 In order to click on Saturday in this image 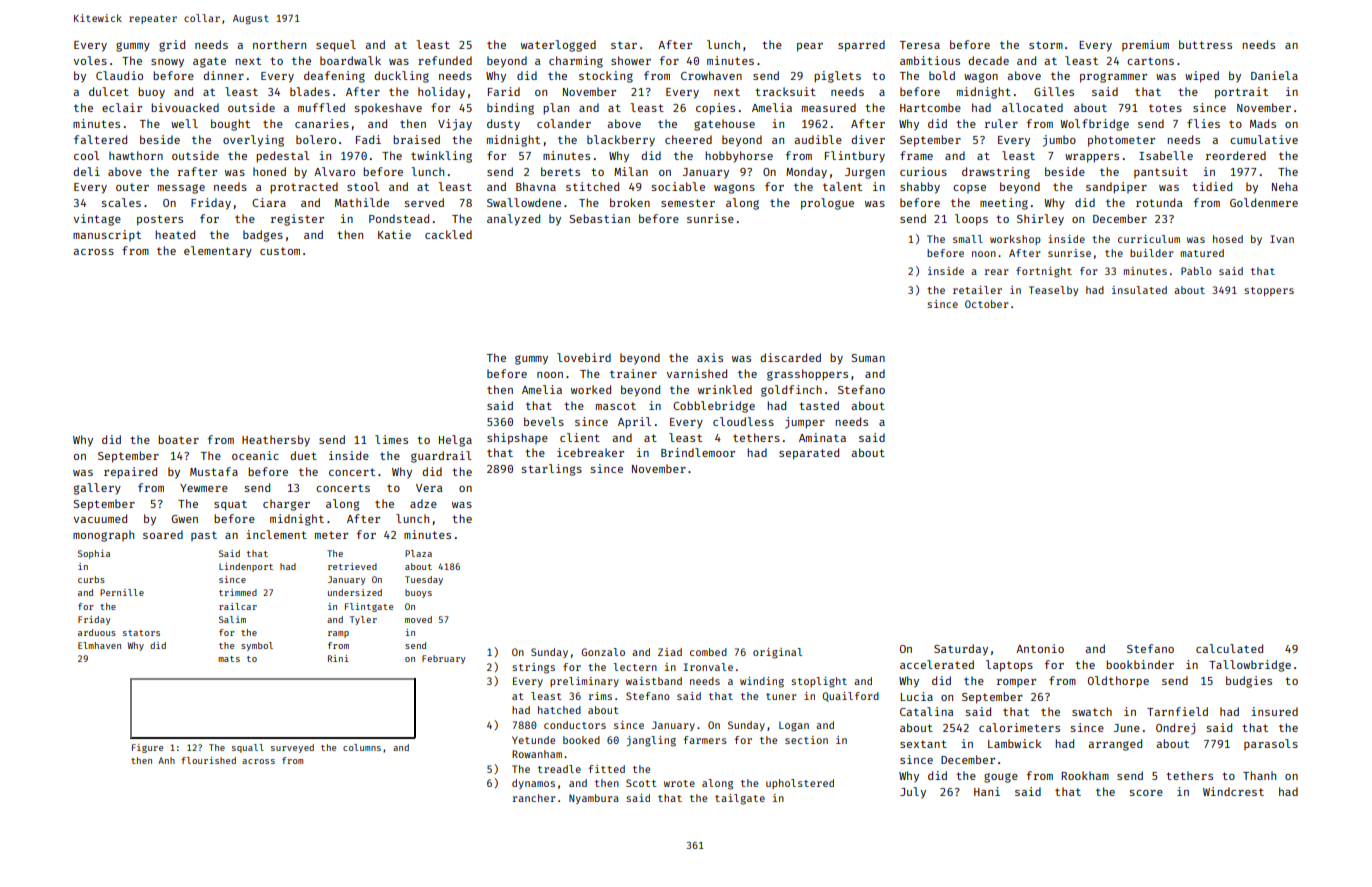, I will do `click(961, 650)`.
